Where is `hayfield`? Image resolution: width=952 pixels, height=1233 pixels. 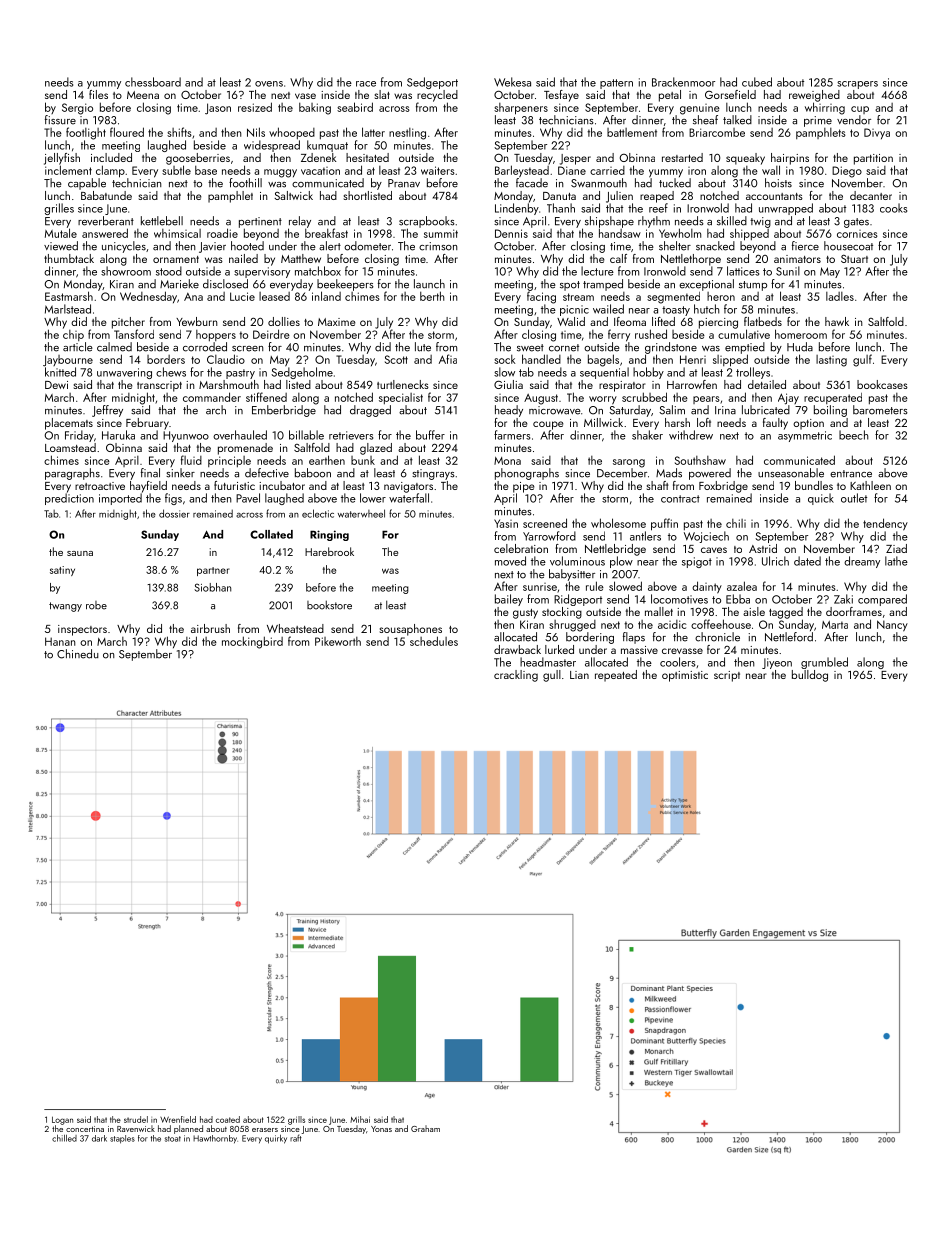
hayfield is located at coordinates (148, 487).
